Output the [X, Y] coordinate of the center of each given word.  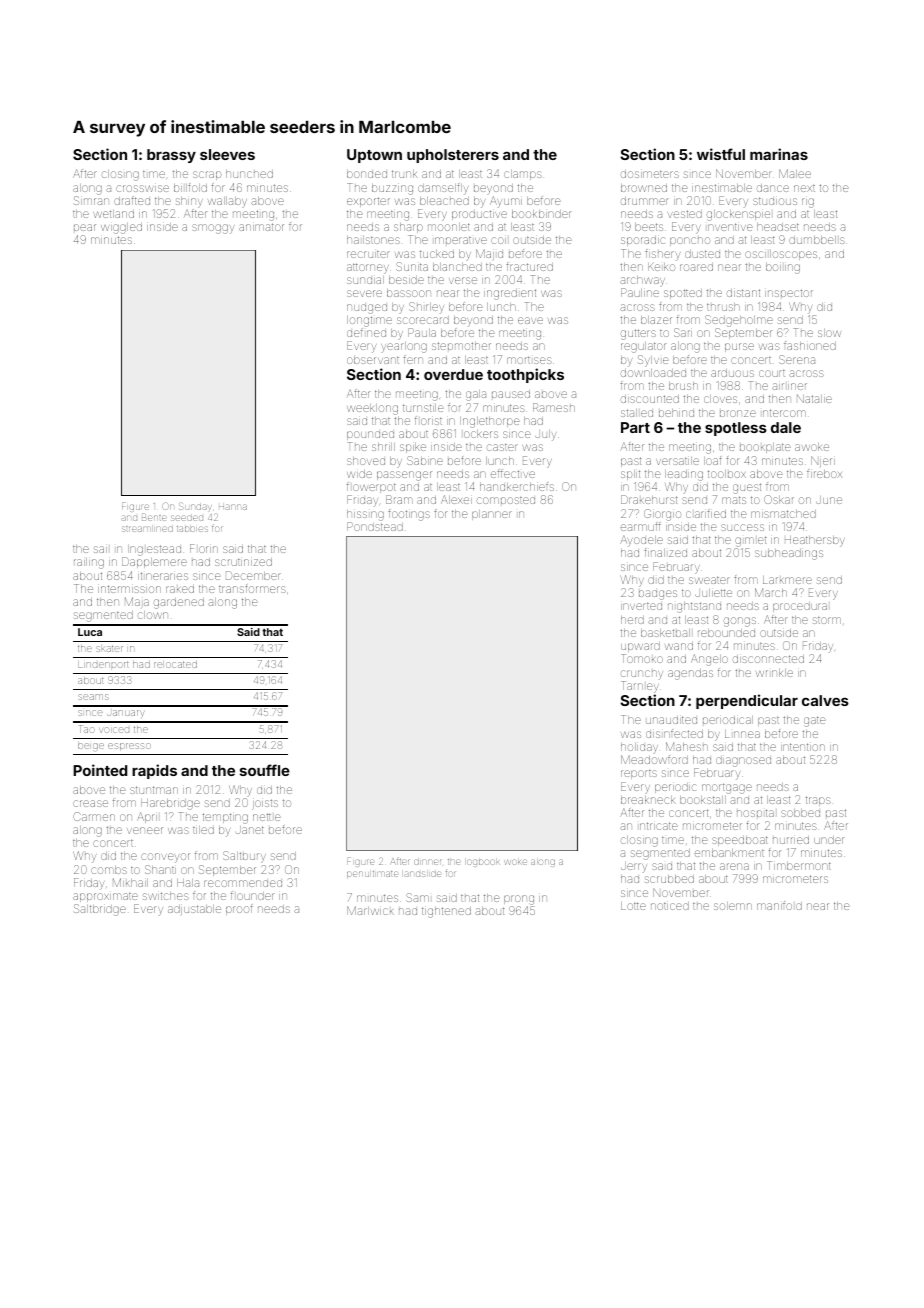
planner [492, 515]
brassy [171, 156]
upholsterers [453, 156]
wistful [721, 154]
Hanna [233, 507]
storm [827, 620]
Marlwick [370, 910]
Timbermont [799, 865]
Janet [250, 830]
